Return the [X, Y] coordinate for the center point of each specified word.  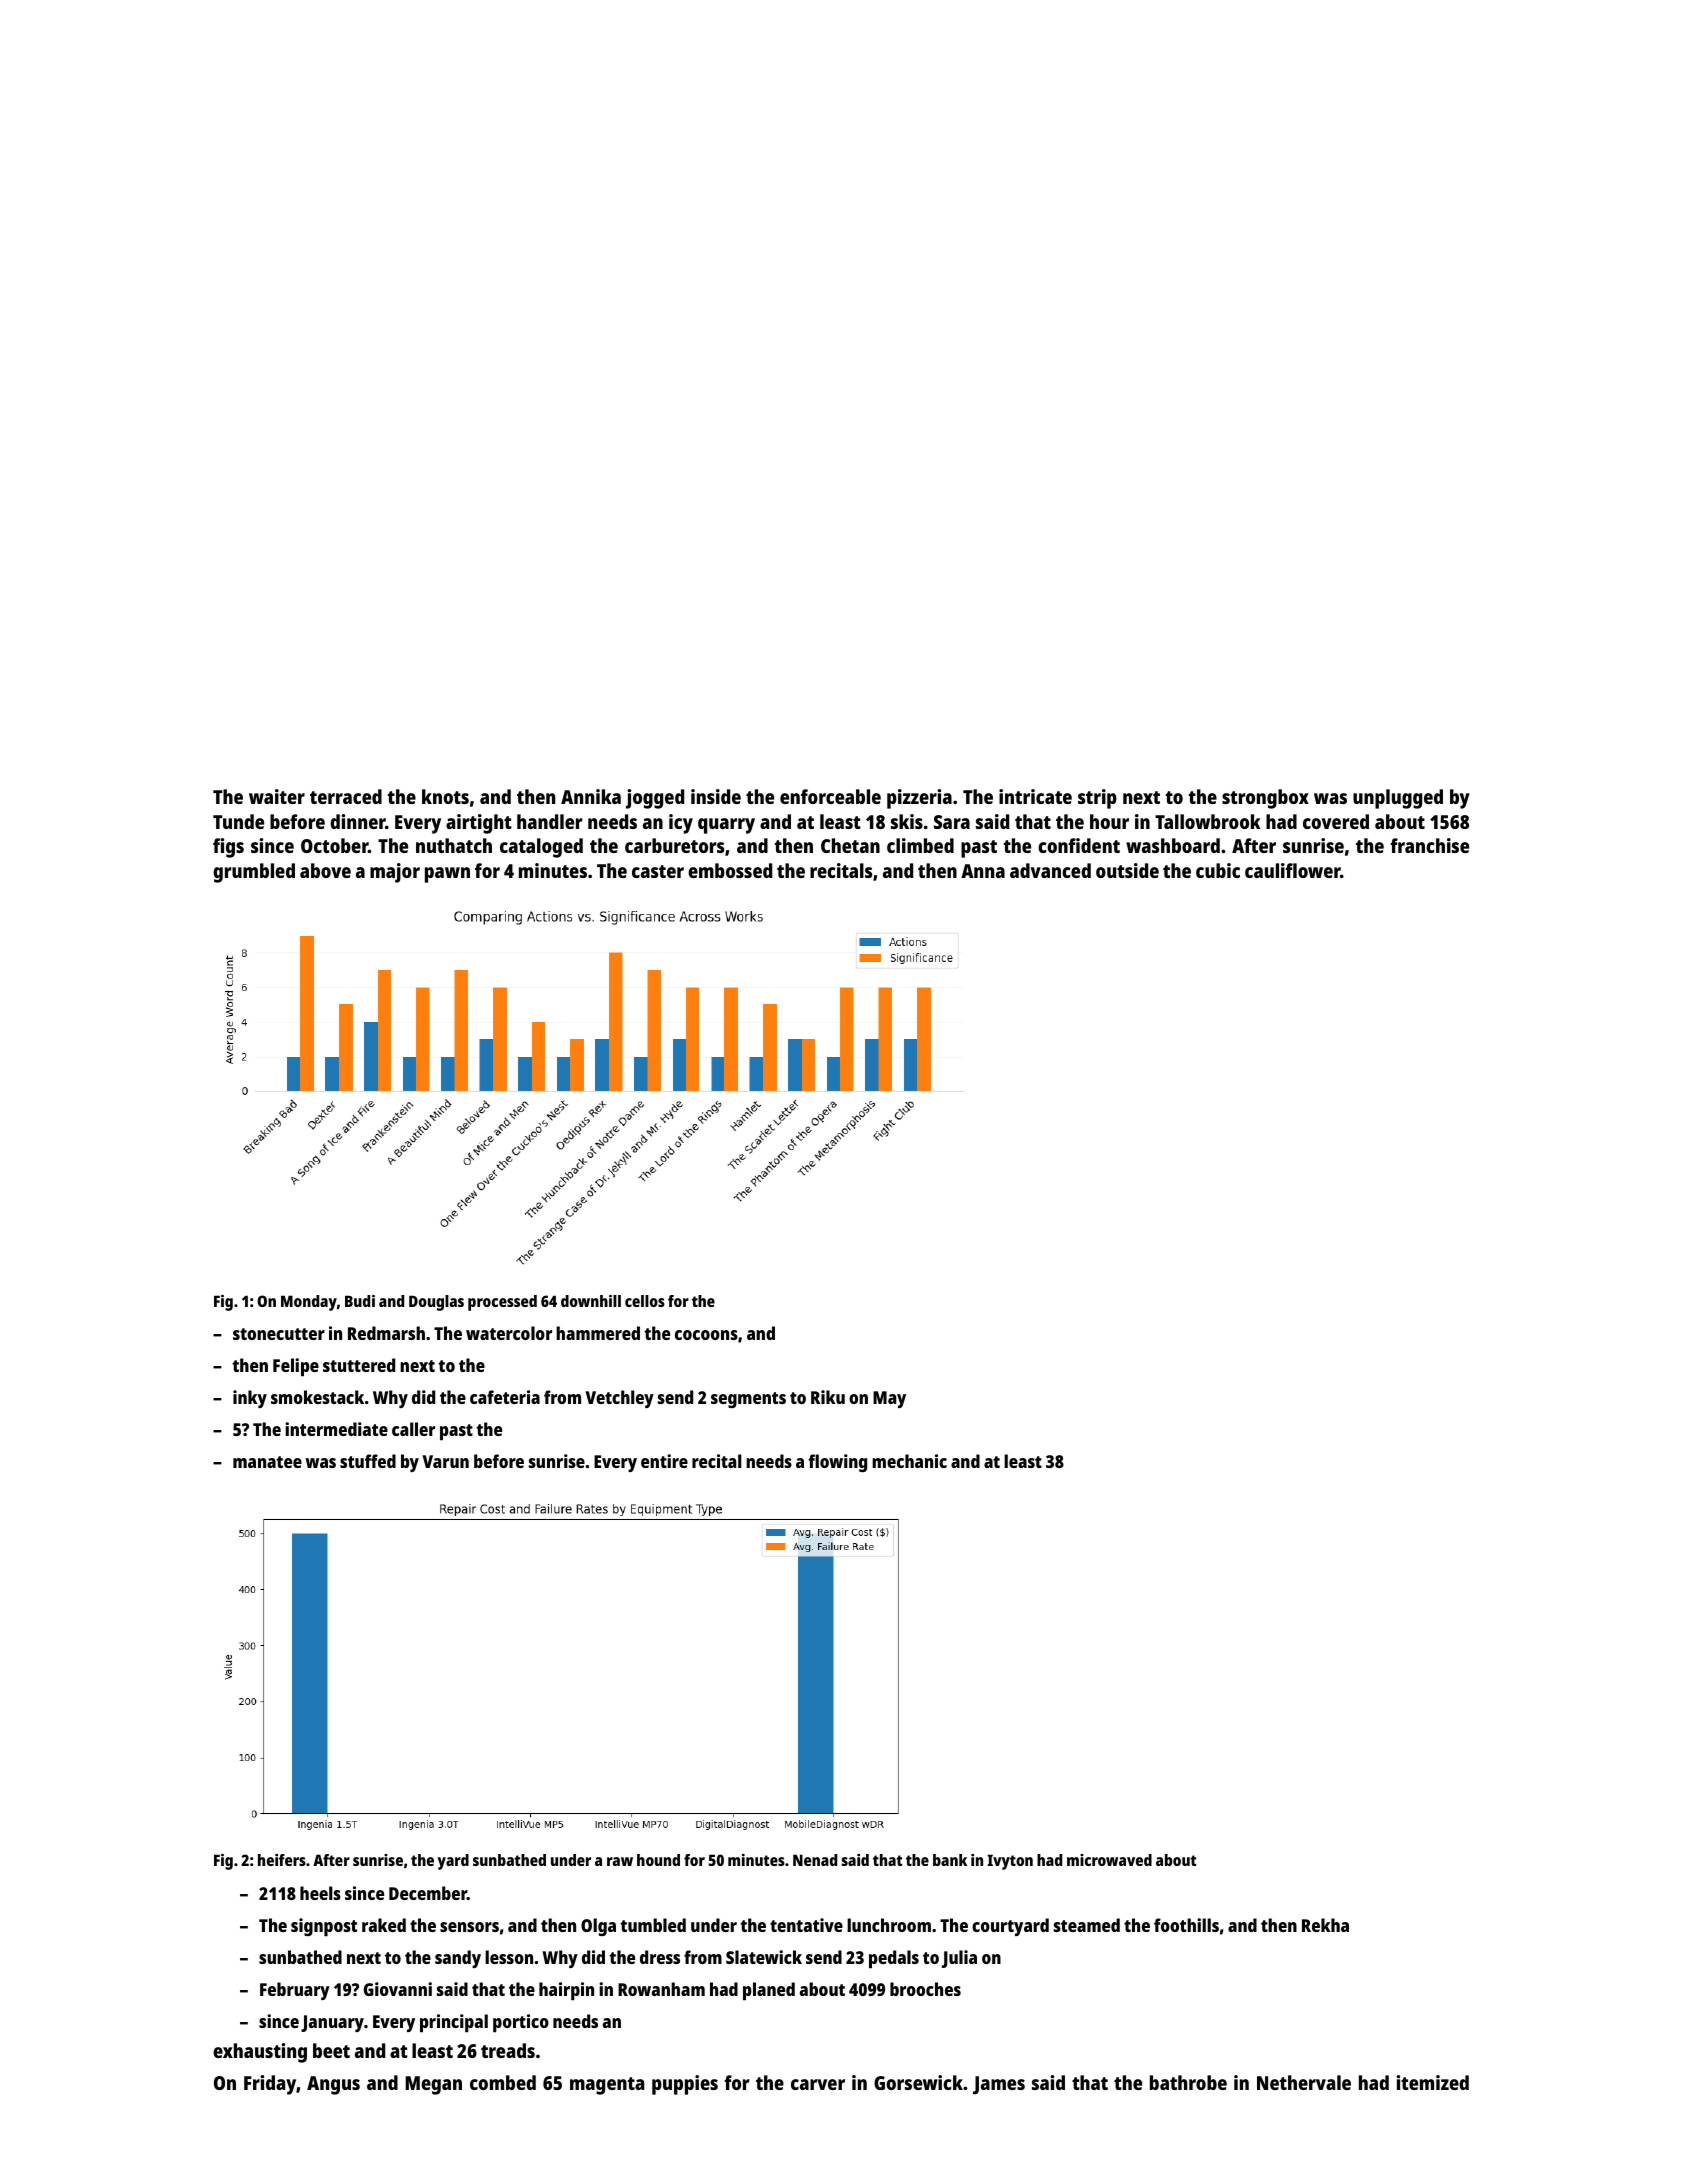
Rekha [1325, 1925]
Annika [591, 796]
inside [716, 796]
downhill [591, 1301]
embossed [730, 870]
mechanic [909, 1461]
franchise [1429, 845]
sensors [469, 1927]
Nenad [815, 1860]
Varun [445, 1461]
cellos [645, 1301]
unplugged [1398, 799]
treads [508, 2050]
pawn [447, 875]
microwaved [1109, 1860]
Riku [828, 1397]
